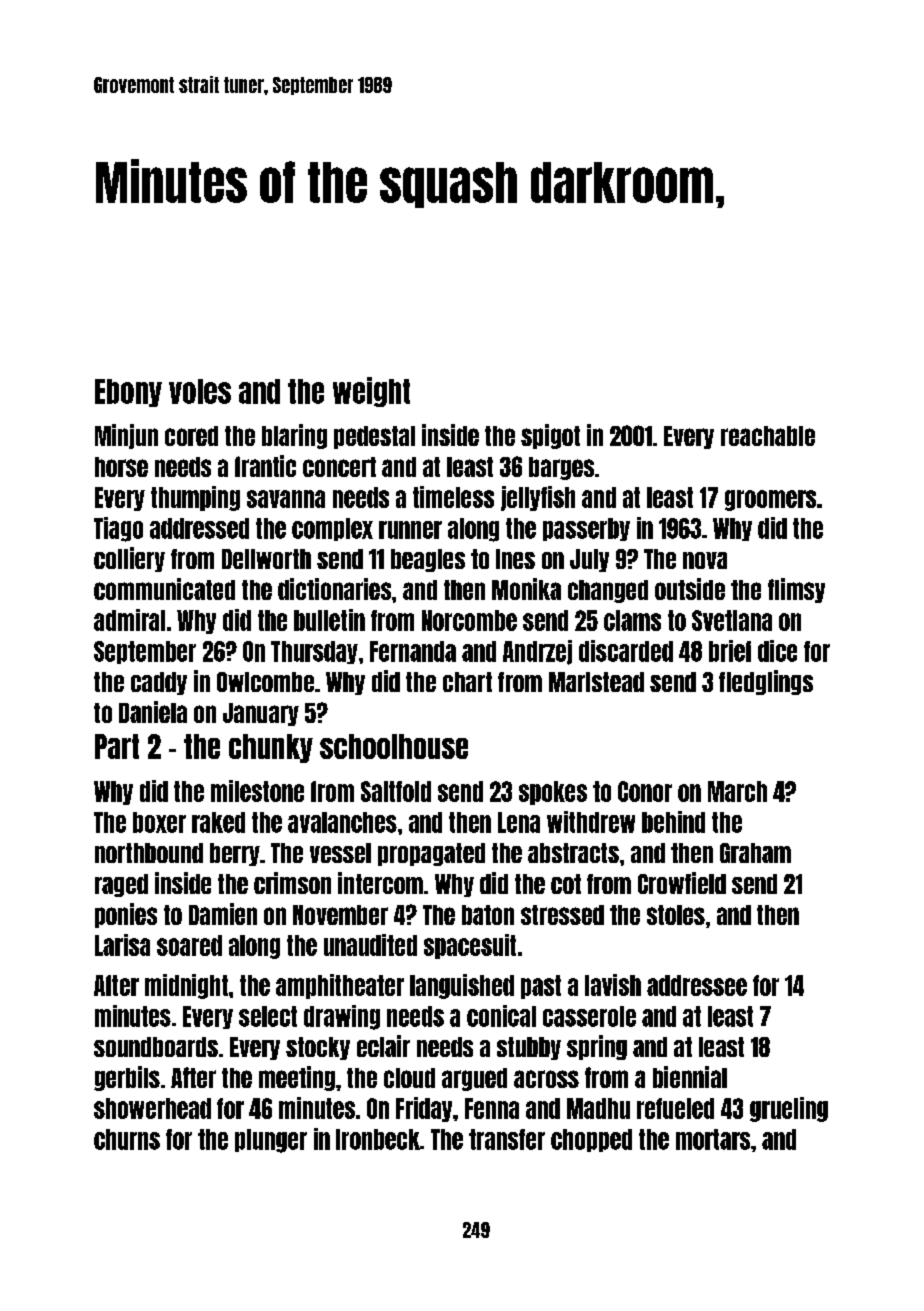 This screenshot has height=1311, width=924. Describe the element at coordinates (519, 822) in the screenshot. I see `Lena` at that location.
